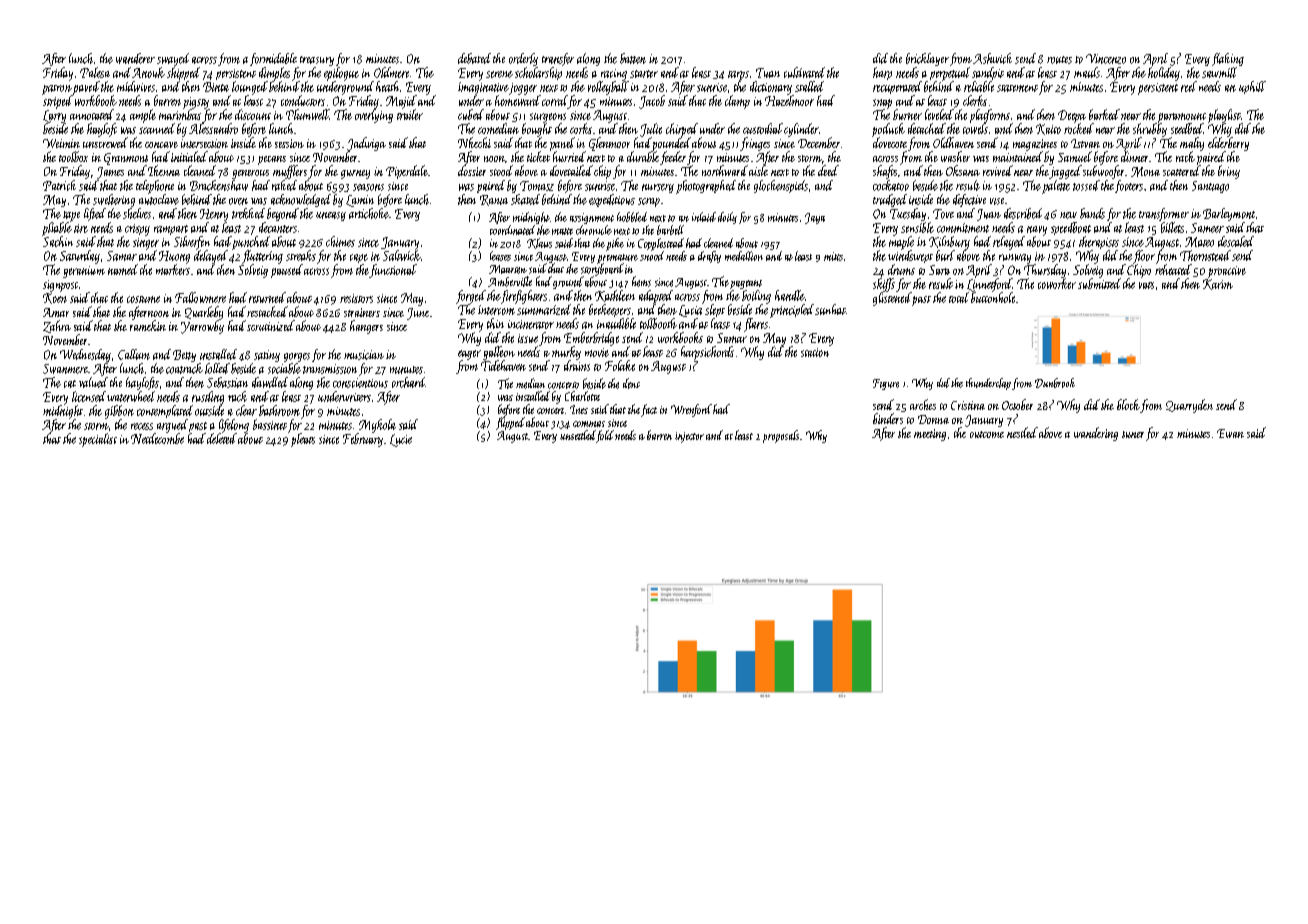  Describe the element at coordinates (943, 214) in the screenshot. I see `Tove` at that location.
